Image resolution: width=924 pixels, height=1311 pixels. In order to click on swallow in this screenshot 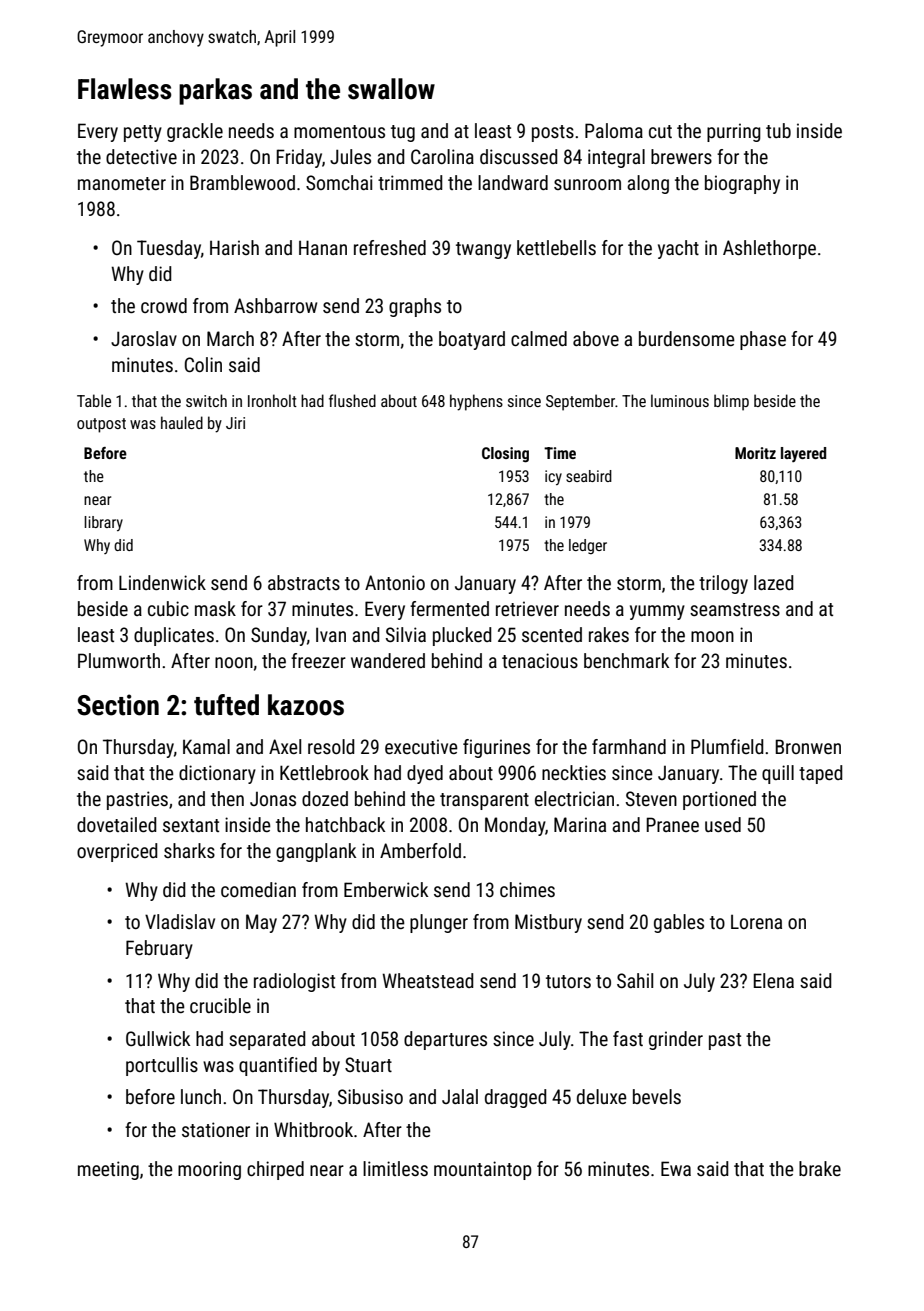, I will do `click(391, 89)`.
